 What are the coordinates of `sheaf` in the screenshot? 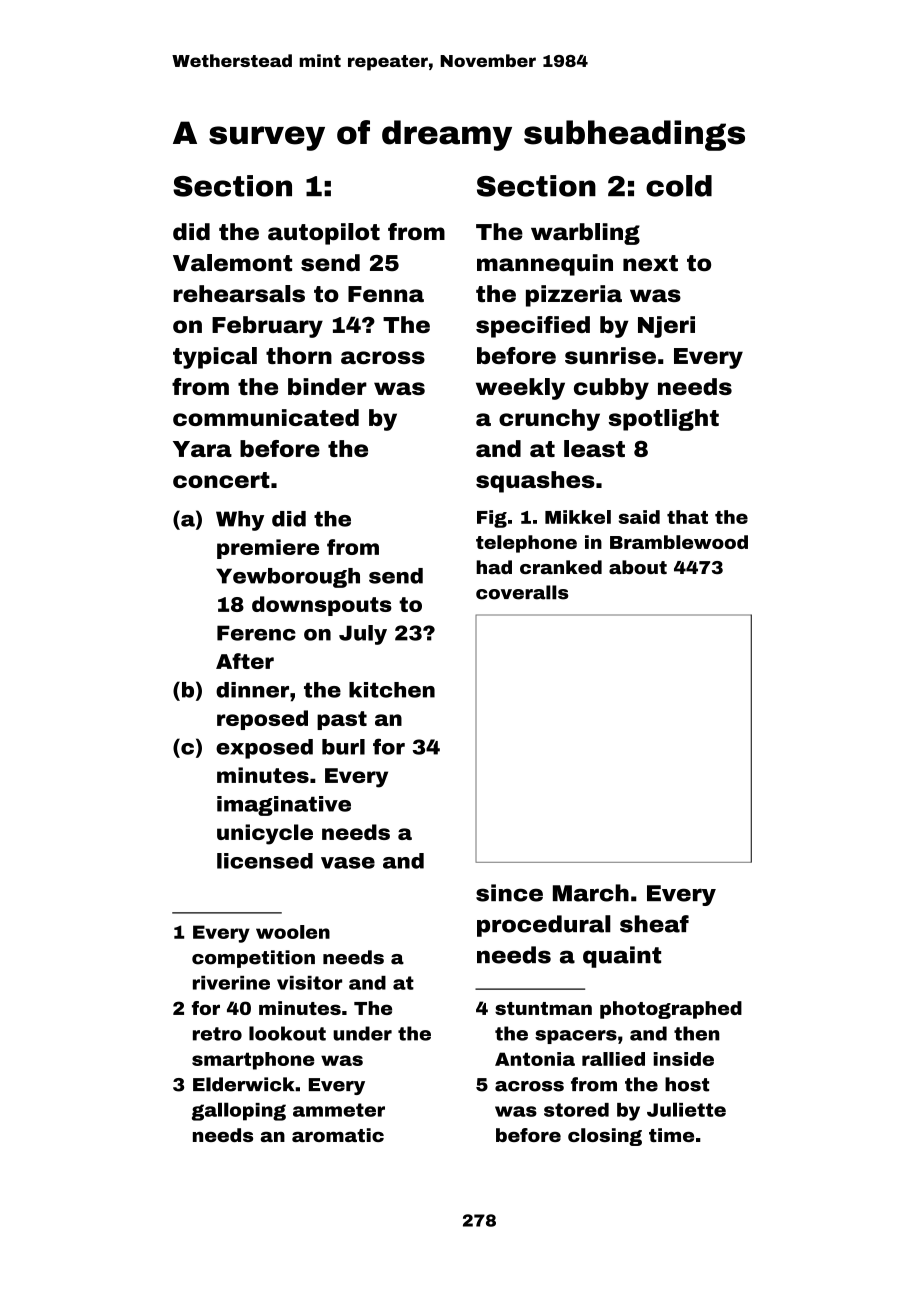 It's located at (654, 924).
